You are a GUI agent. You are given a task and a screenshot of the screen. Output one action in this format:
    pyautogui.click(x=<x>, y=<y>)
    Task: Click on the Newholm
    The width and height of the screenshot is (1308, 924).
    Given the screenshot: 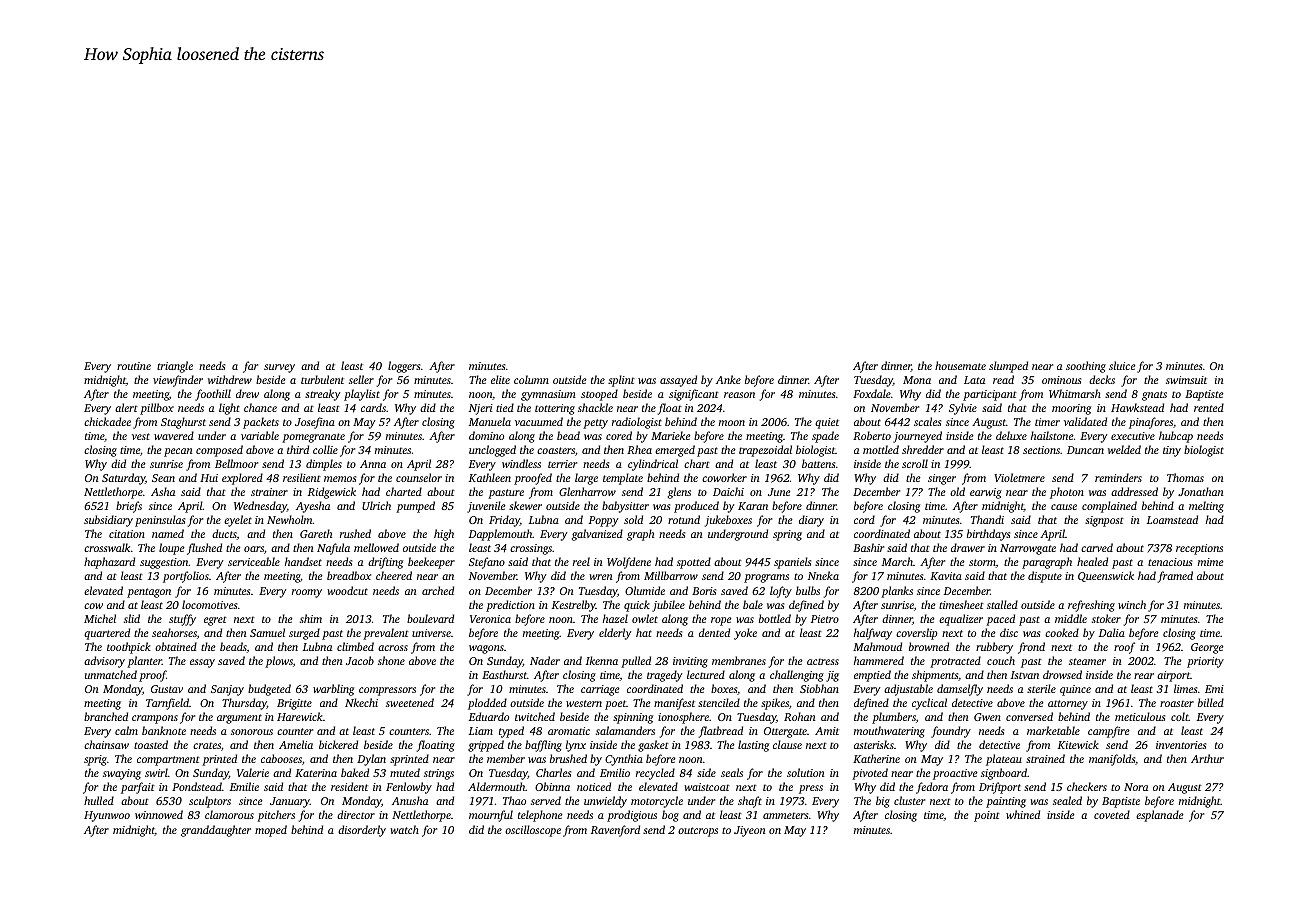 What is the action you would take?
    pyautogui.click(x=290, y=519)
